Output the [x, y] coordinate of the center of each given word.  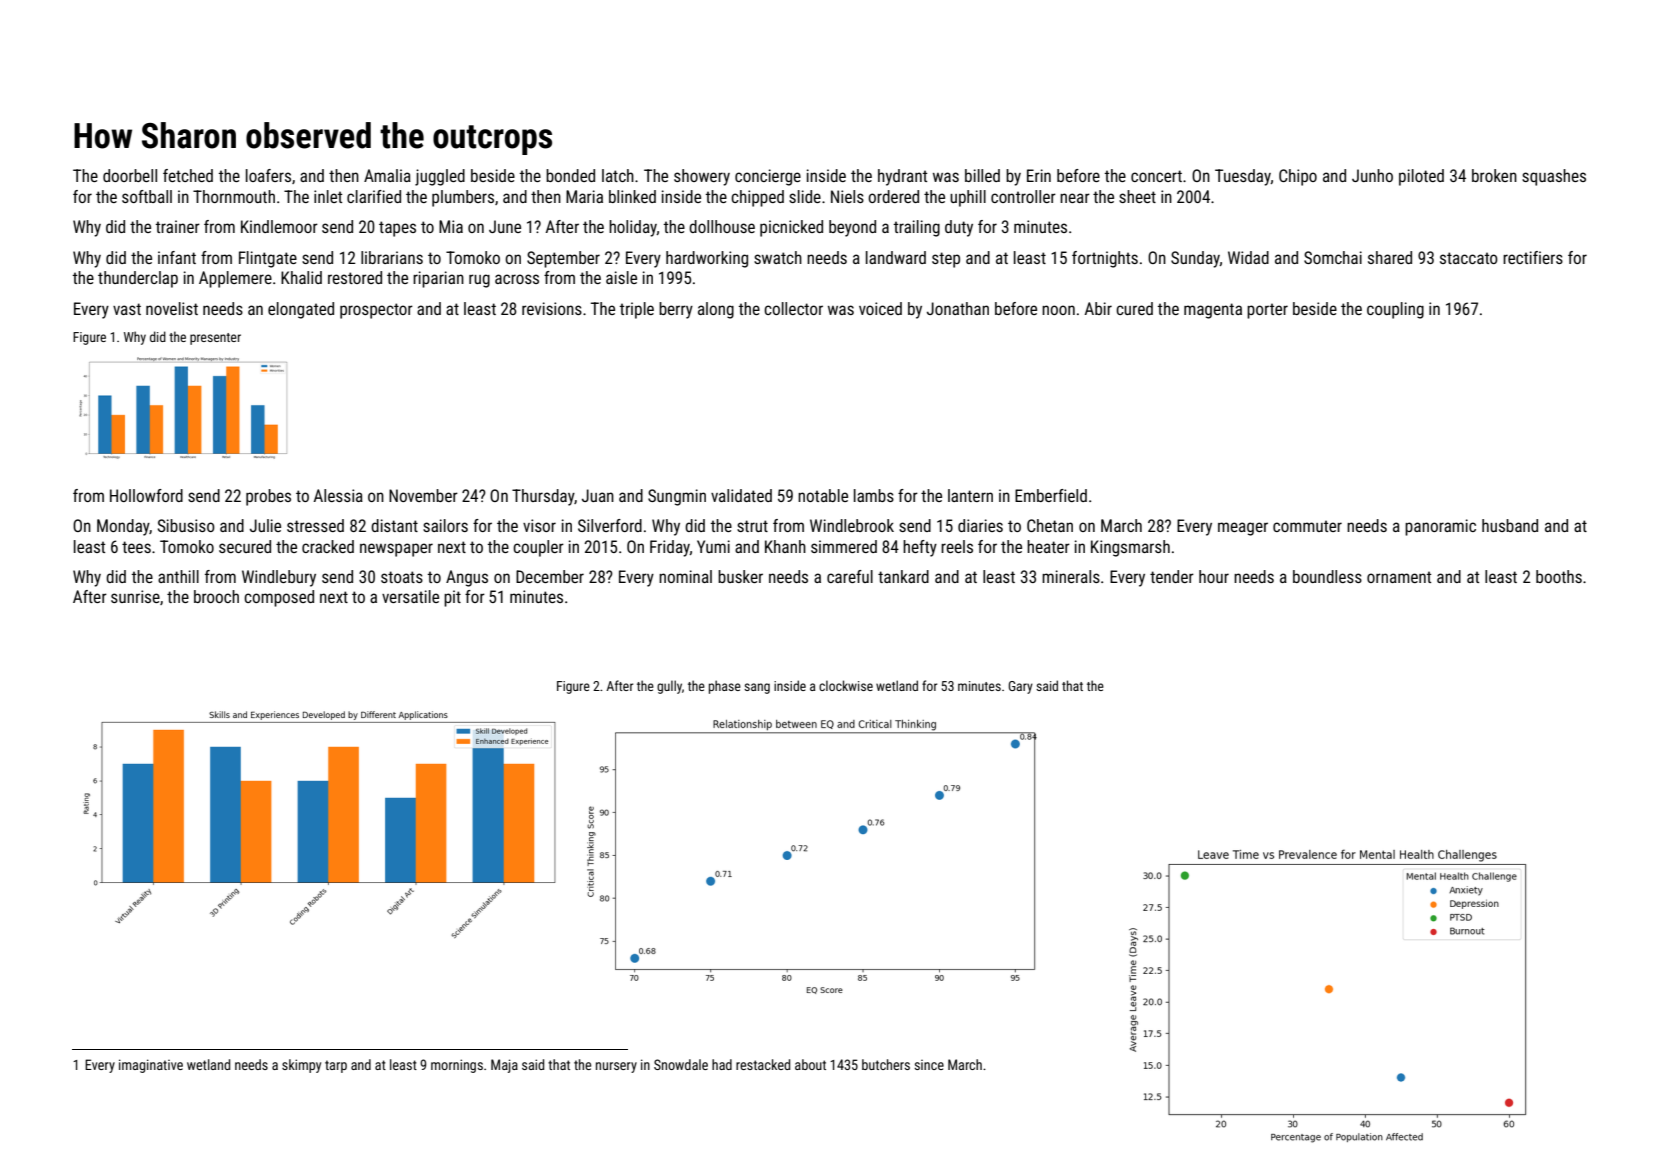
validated [741, 495]
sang [757, 688]
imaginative [151, 1066]
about [810, 1064]
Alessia [338, 495]
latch [618, 175]
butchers [886, 1064]
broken [1494, 175]
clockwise [846, 685]
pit [452, 598]
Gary [1020, 687]
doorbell [130, 175]
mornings [457, 1066]
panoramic [1440, 527]
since [929, 1065]
